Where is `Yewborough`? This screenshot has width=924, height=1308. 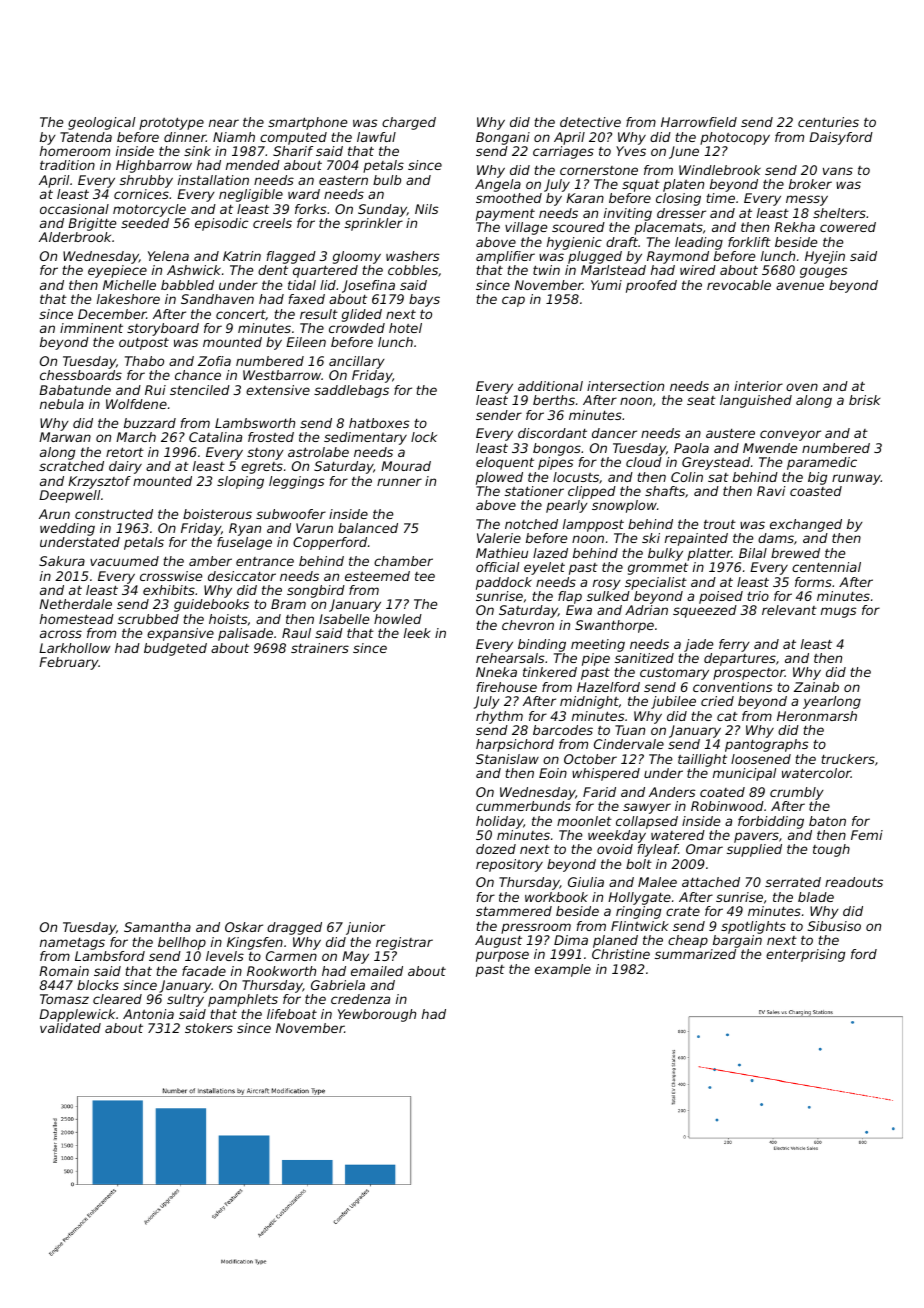
Yewborough is located at coordinates (377, 1015).
